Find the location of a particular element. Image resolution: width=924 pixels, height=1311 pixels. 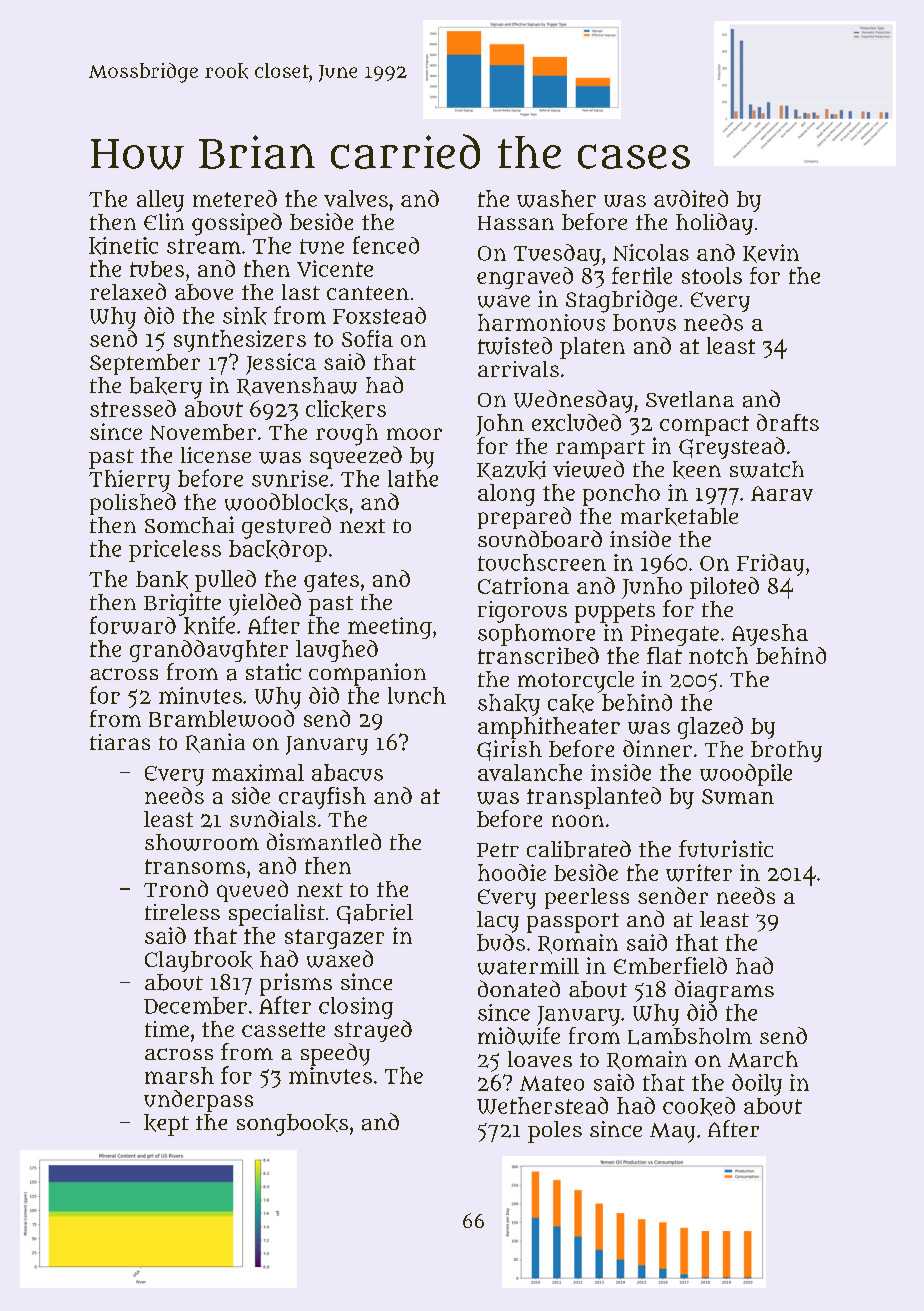

brothy is located at coordinates (786, 751).
